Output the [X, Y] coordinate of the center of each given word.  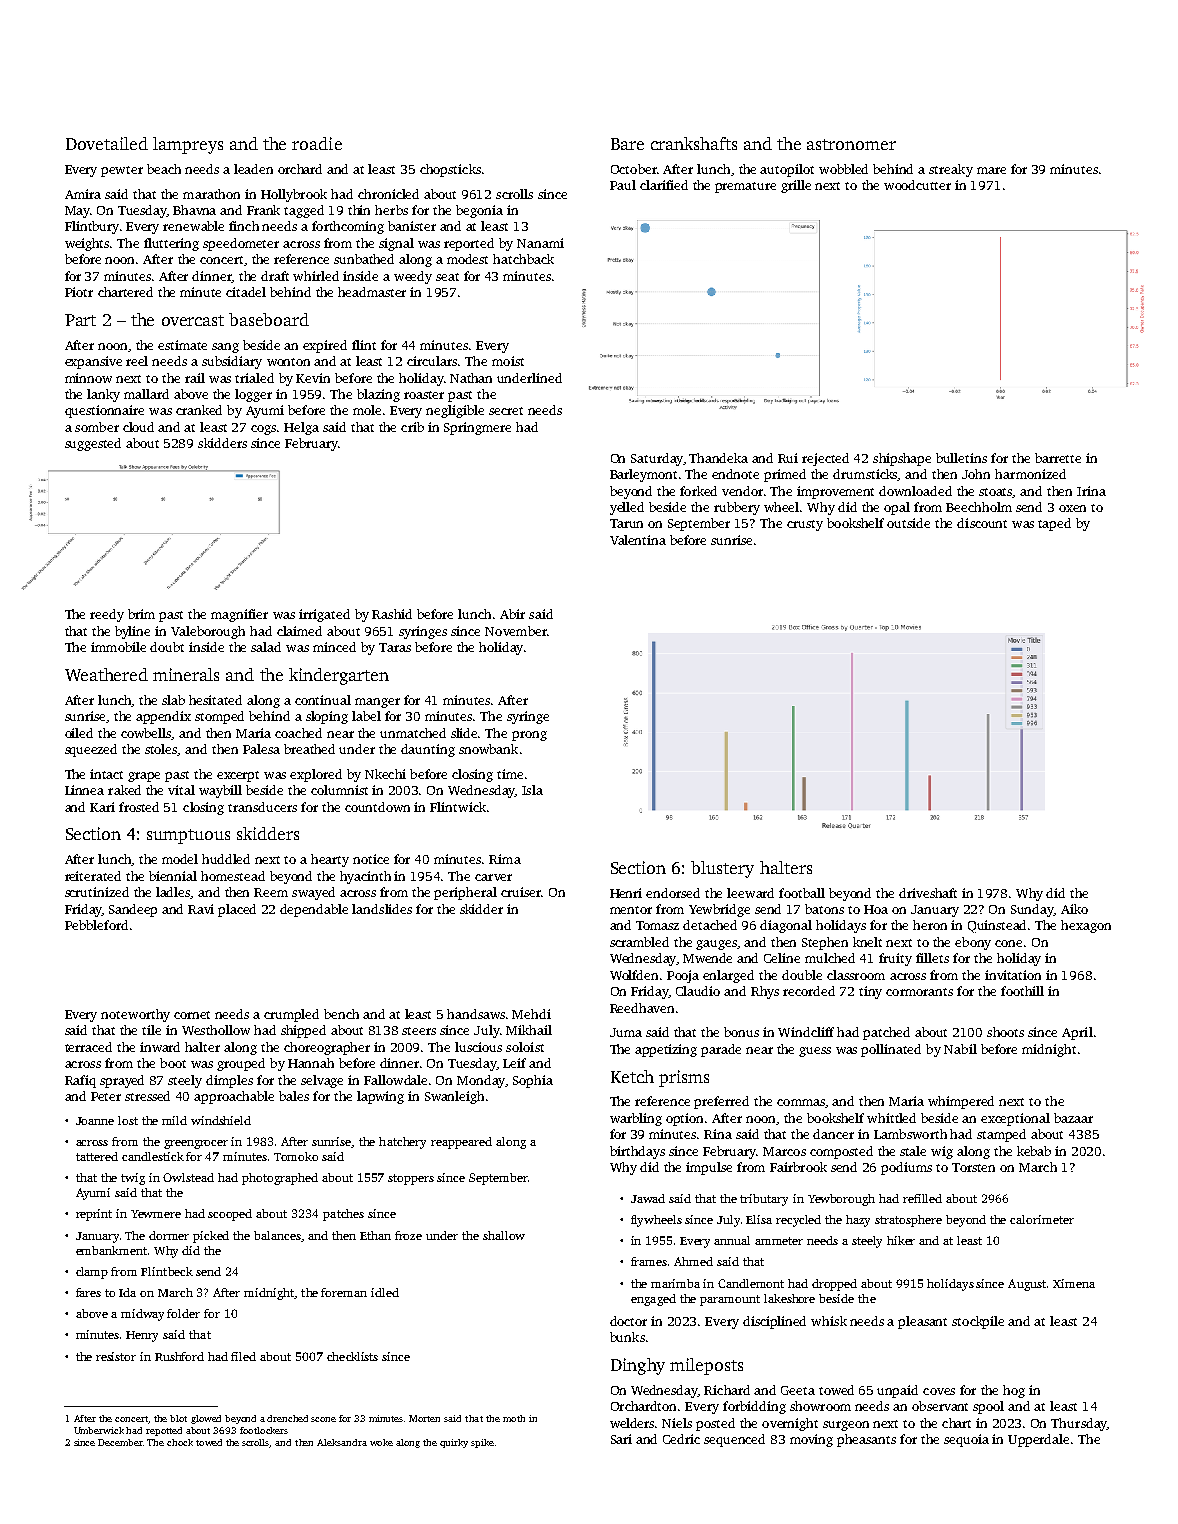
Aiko [1074, 909]
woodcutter [917, 185]
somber [97, 427]
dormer [169, 1235]
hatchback [523, 259]
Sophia [533, 1081]
